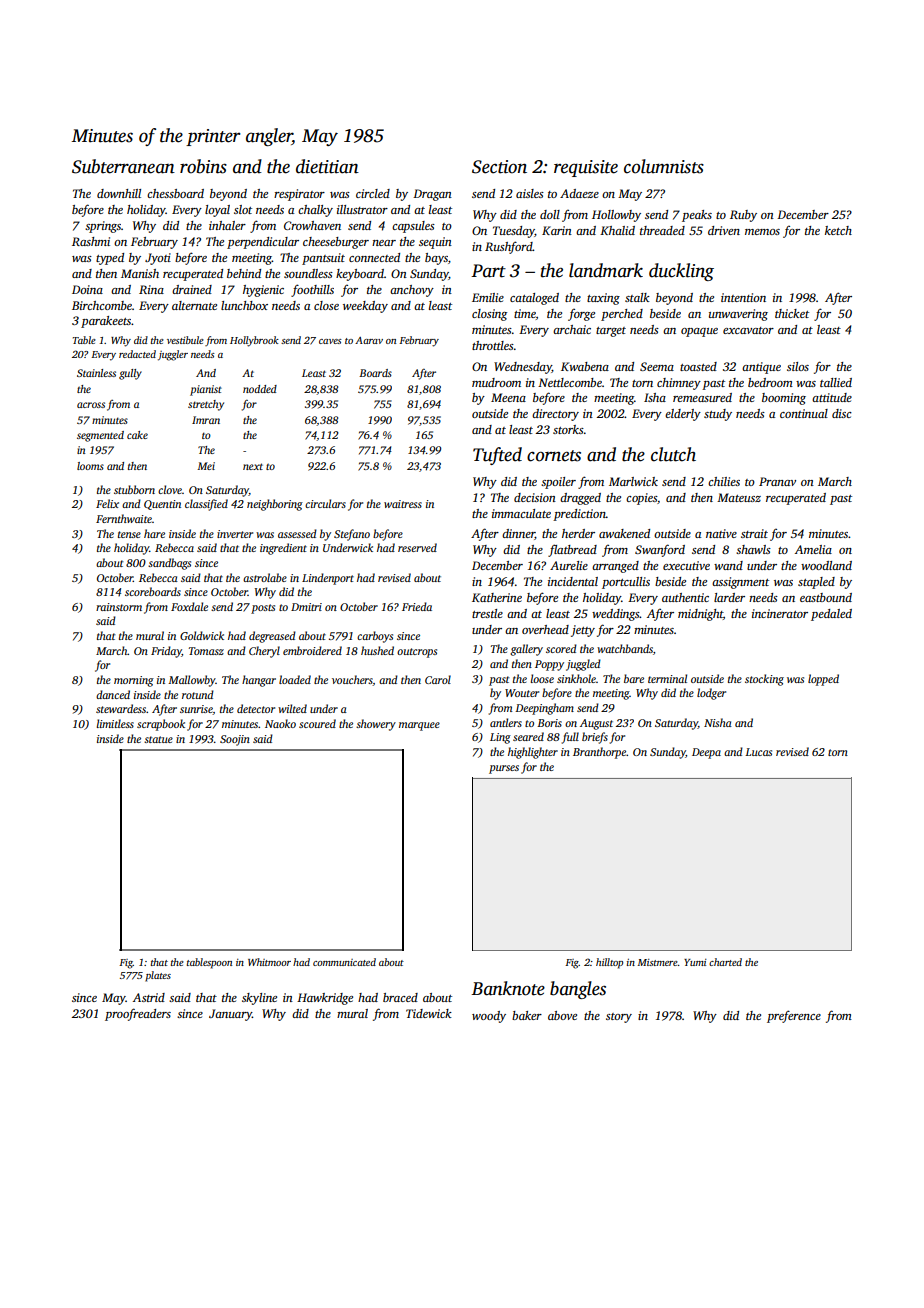 The image size is (924, 1308). What do you see at coordinates (555, 415) in the page?
I see `directory` at bounding box center [555, 415].
